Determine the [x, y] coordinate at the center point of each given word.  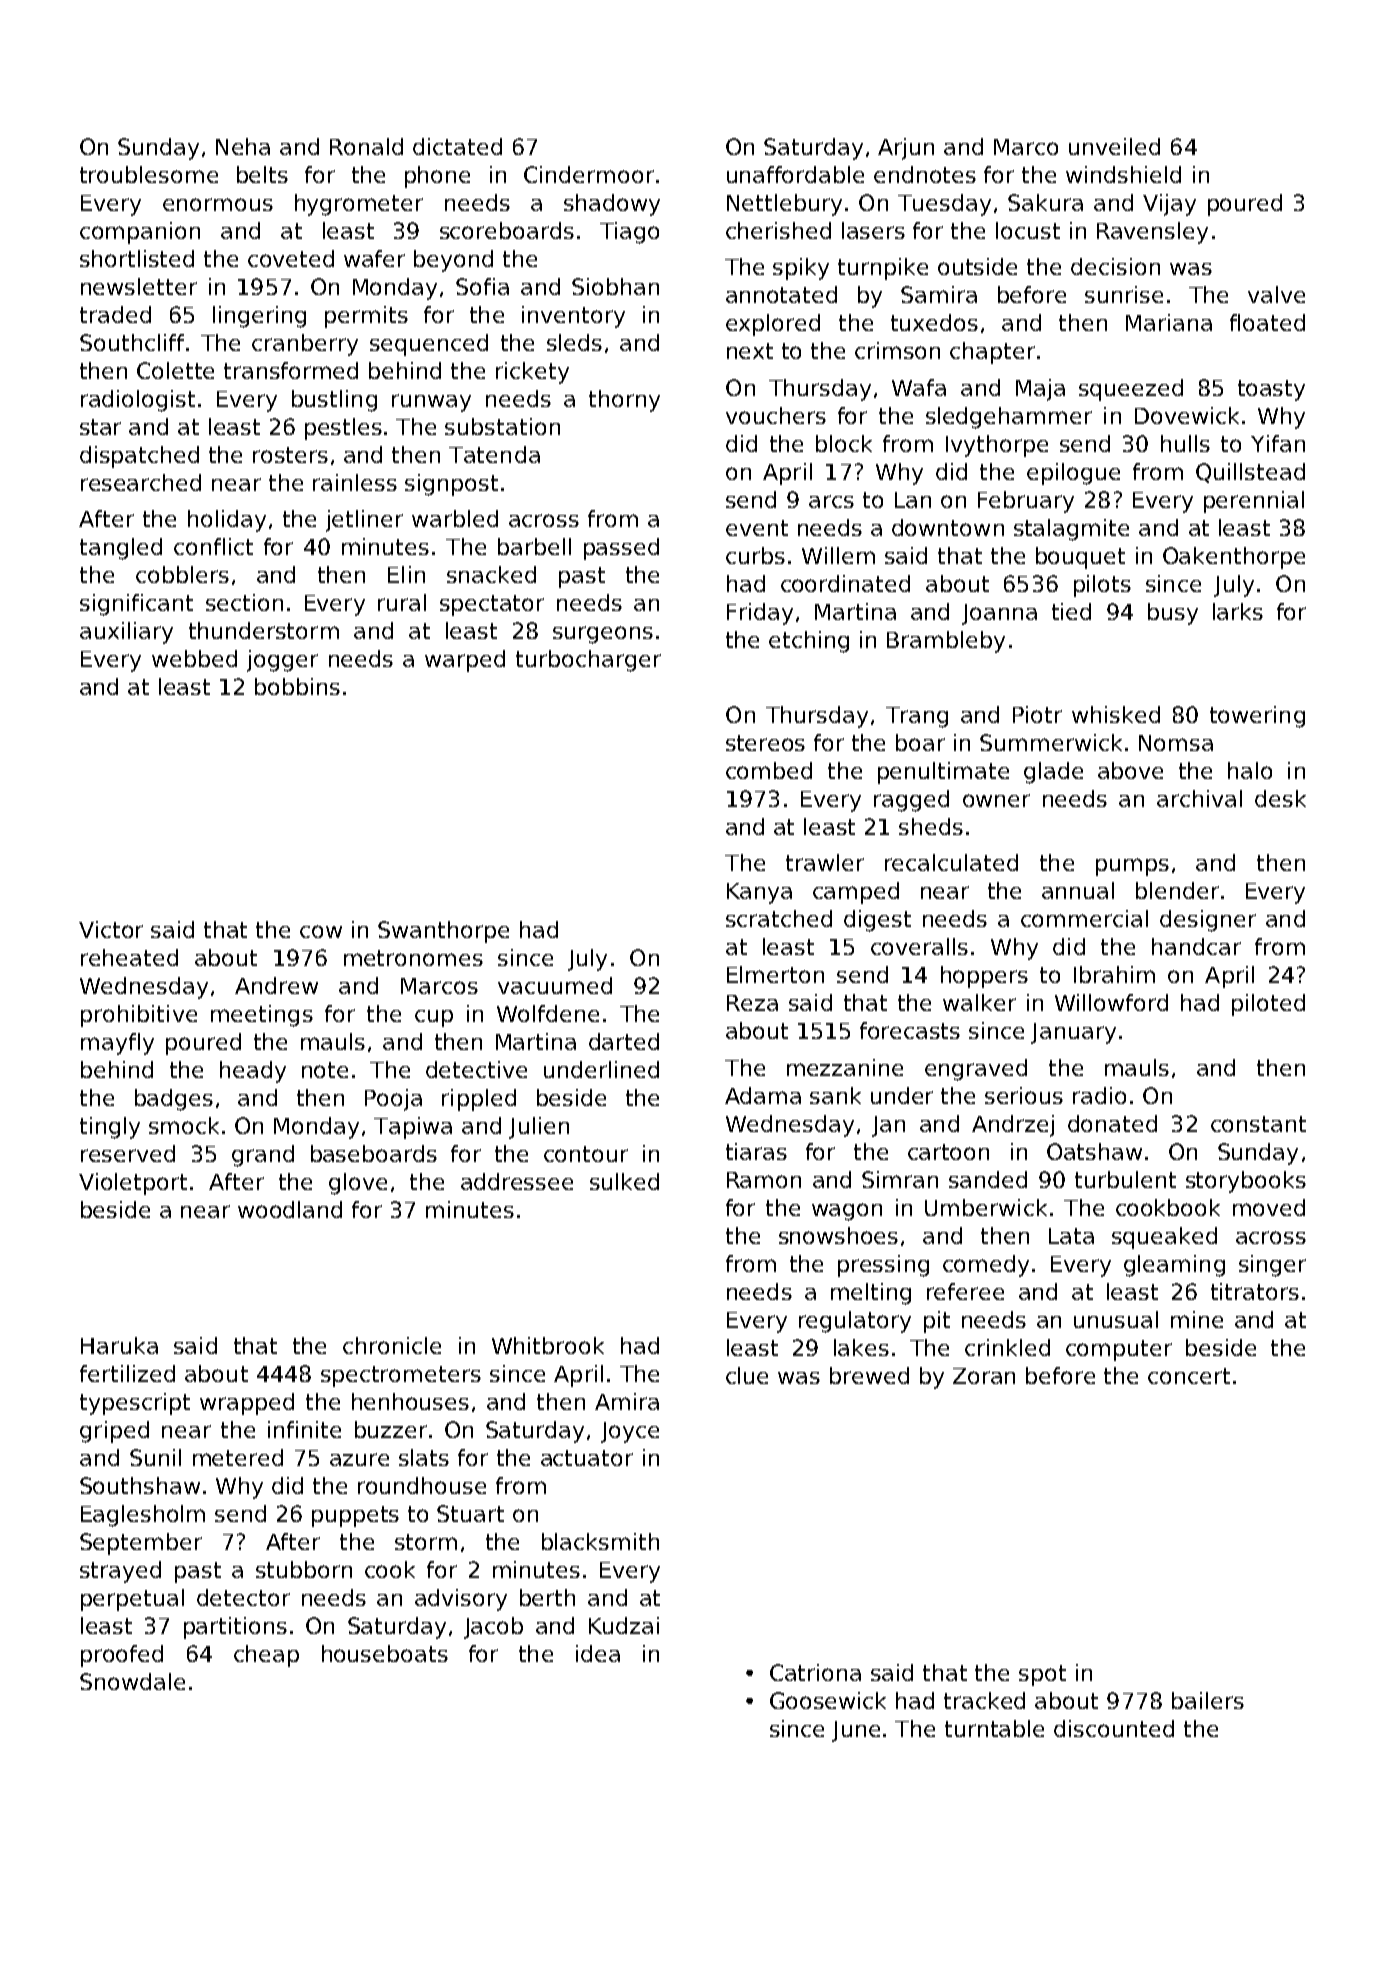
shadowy [612, 205]
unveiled [1114, 146]
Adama [763, 1095]
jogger [282, 661]
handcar [1196, 946]
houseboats [385, 1653]
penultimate [943, 773]
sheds [931, 826]
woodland [290, 1209]
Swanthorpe [443, 932]
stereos [765, 743]
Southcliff [132, 342]
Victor [111, 929]
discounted [1114, 1728]
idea [598, 1653]
